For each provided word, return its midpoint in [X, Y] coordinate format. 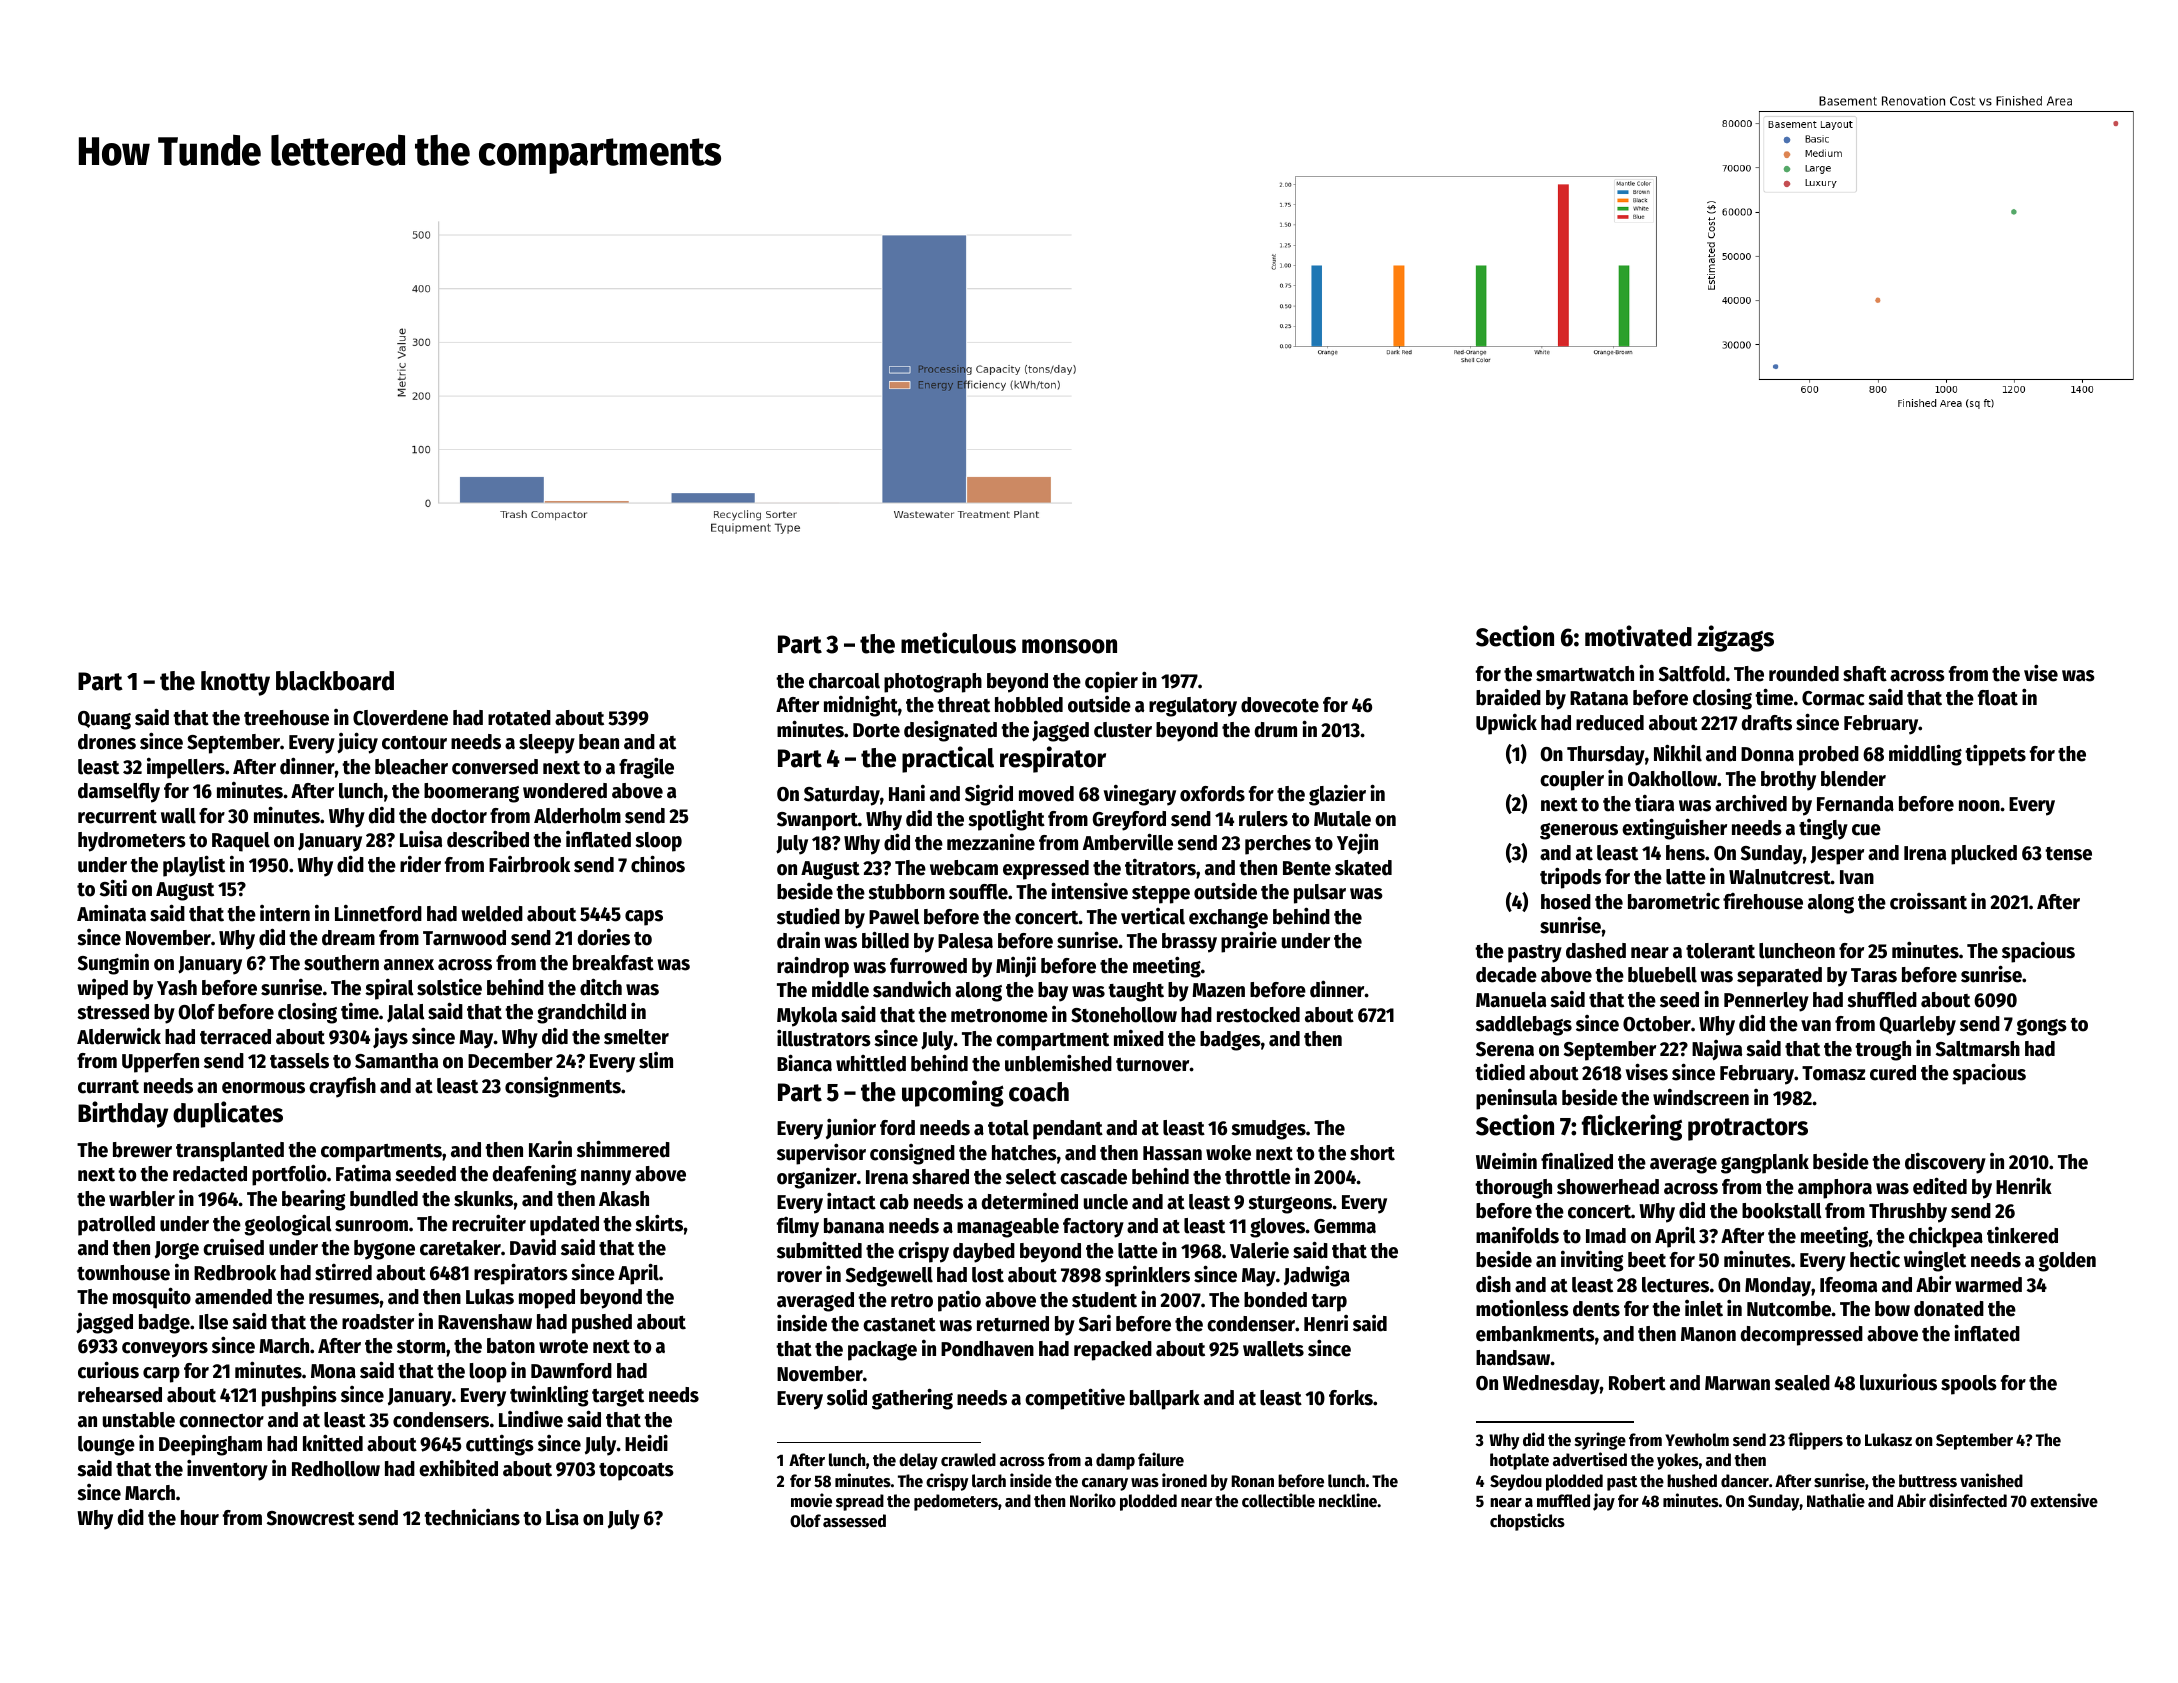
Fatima [363, 1173]
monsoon [1069, 646]
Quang [104, 720]
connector [221, 1421]
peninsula [1516, 1099]
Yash [177, 988]
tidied [1500, 1072]
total [1008, 1128]
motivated [1638, 636]
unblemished [1058, 1063]
